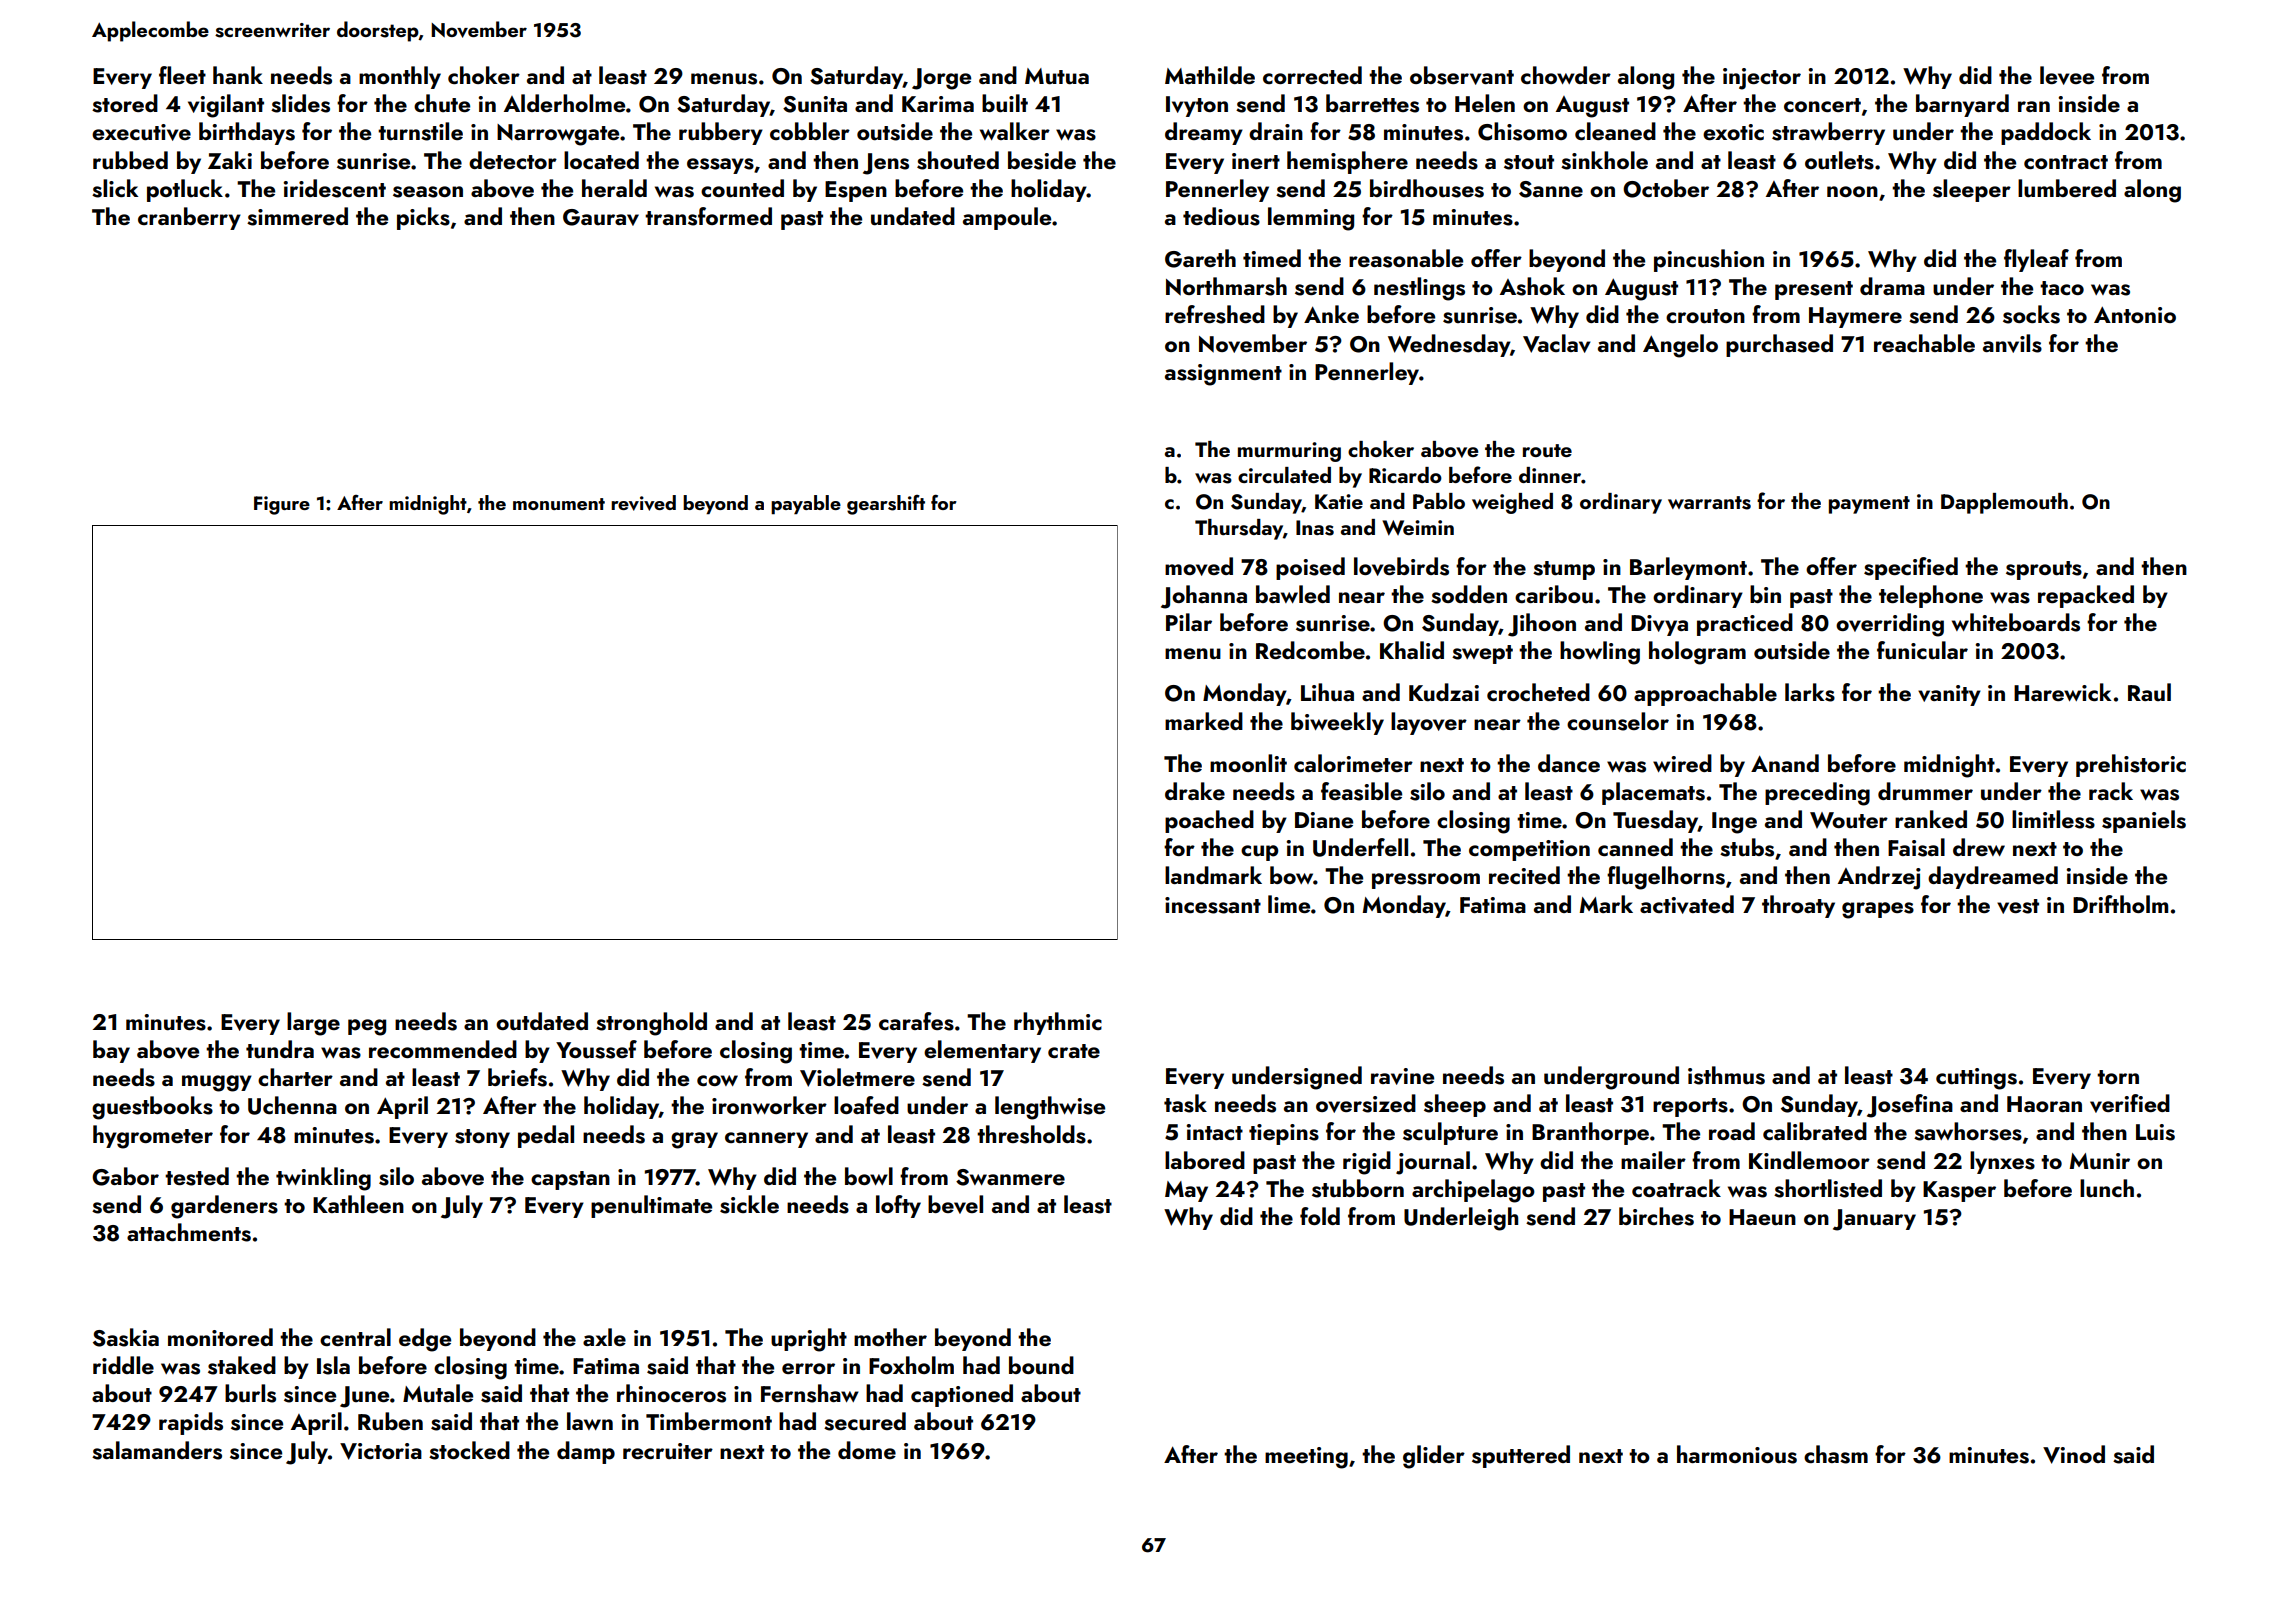 This document has width=2282, height=1614. I want to click on vigilant, so click(226, 106).
